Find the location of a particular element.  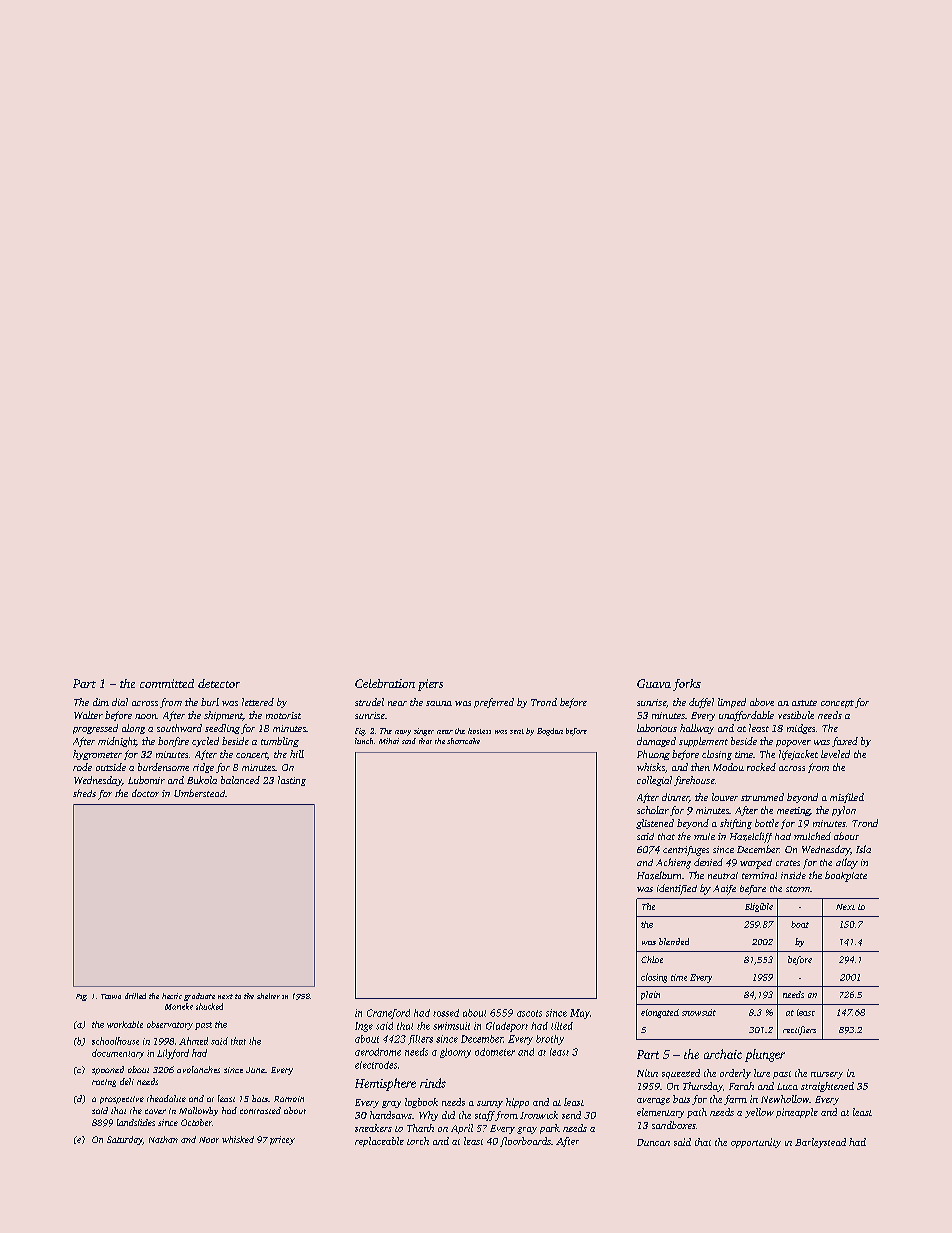

burdensome is located at coordinates (163, 767).
